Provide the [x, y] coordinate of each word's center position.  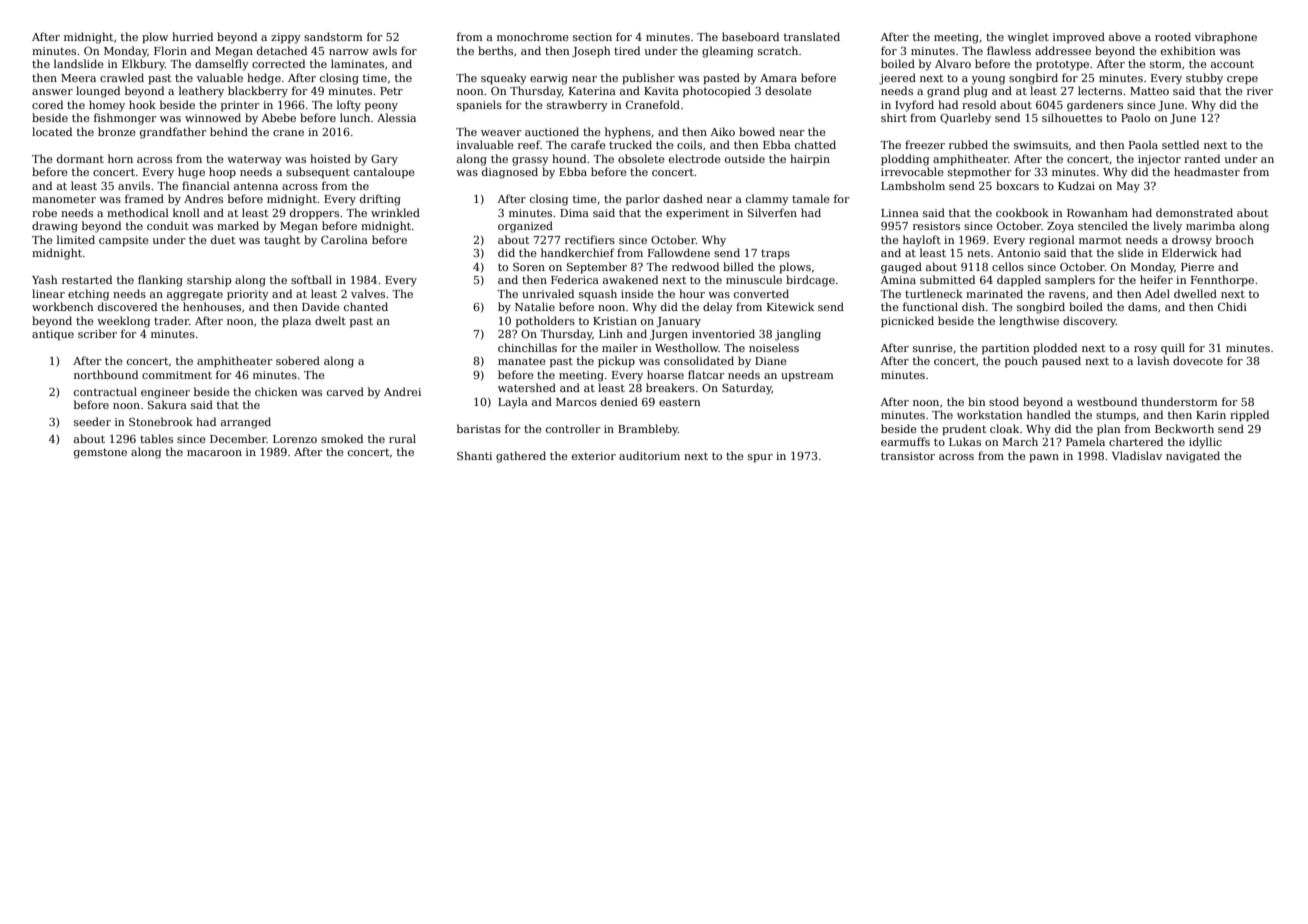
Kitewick [790, 306]
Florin [170, 50]
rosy [1145, 350]
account [1232, 64]
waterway [254, 161]
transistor [908, 456]
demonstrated [1194, 212]
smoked [342, 438]
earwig [549, 79]
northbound [106, 374]
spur [760, 458]
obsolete [641, 158]
